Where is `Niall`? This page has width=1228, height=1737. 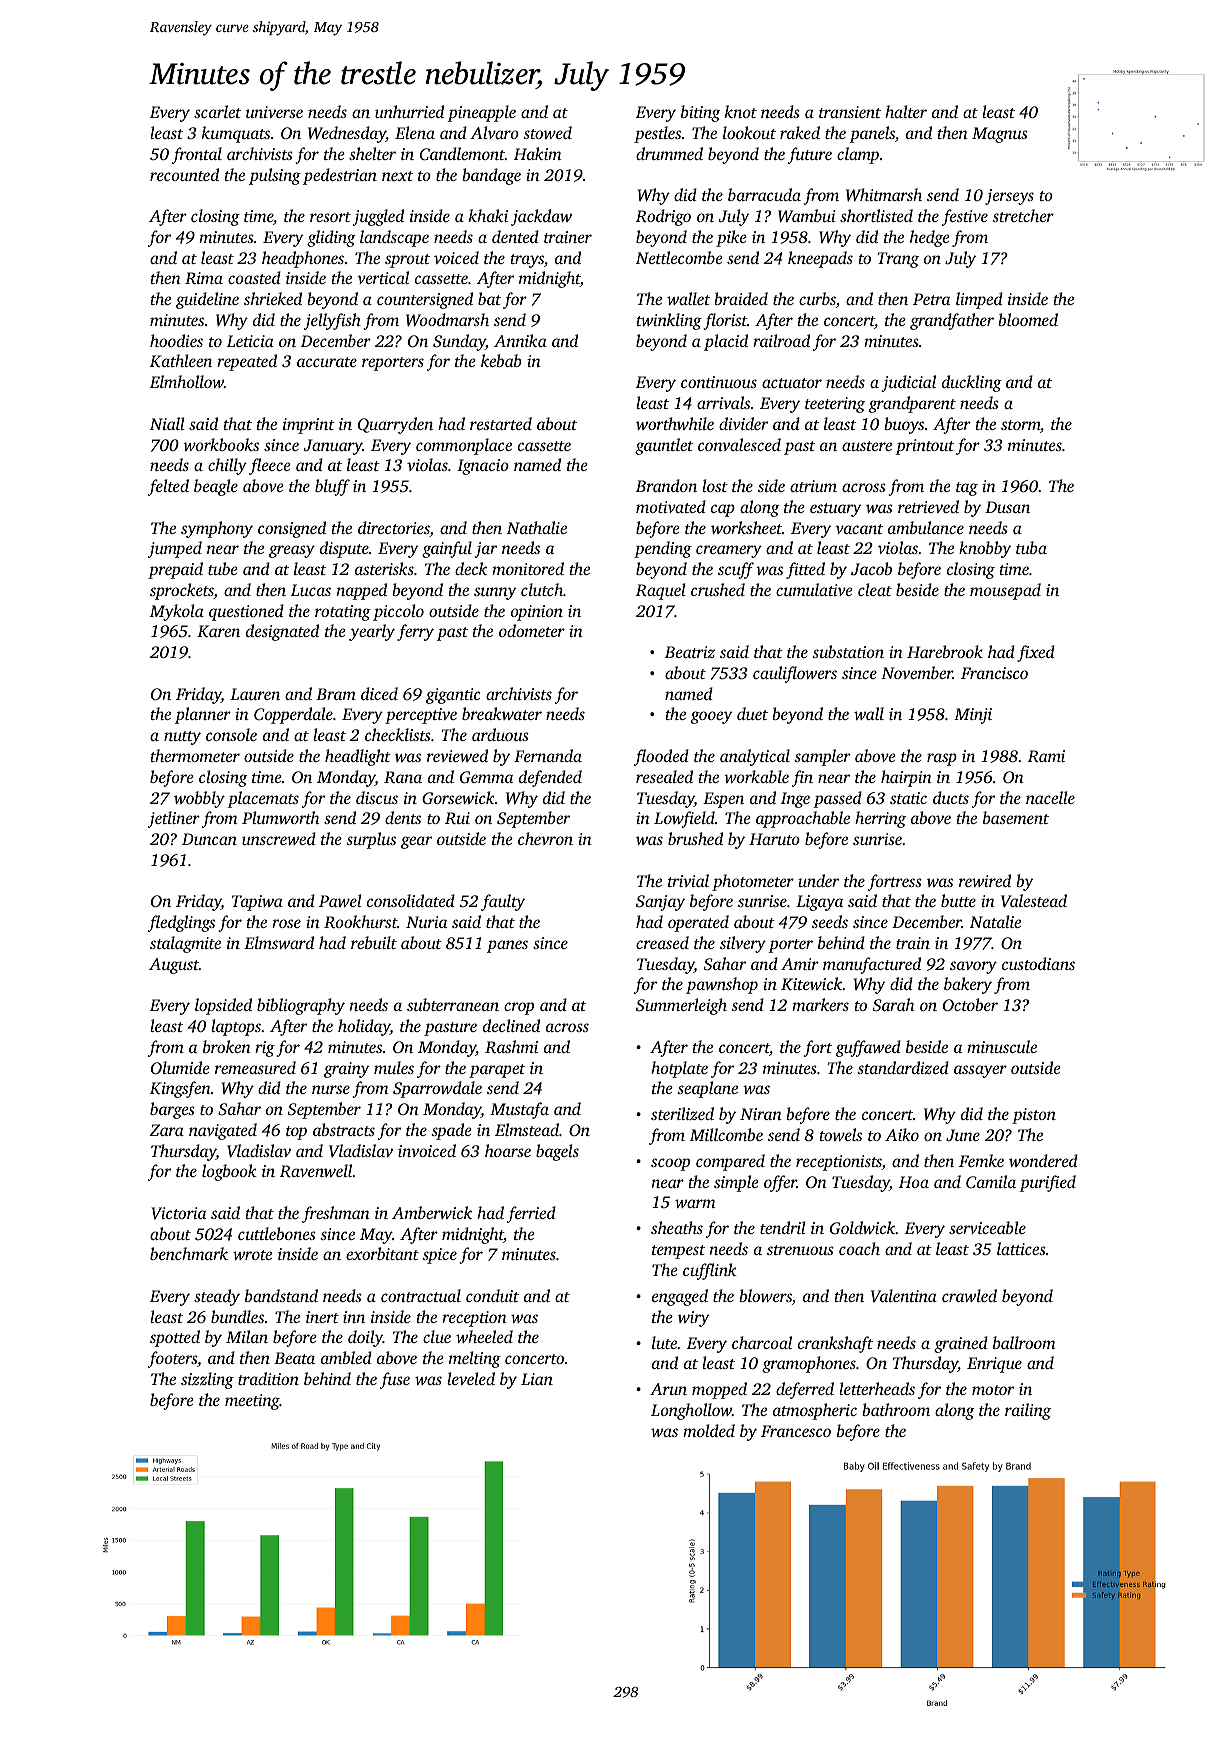
Niall is located at coordinates (167, 423).
